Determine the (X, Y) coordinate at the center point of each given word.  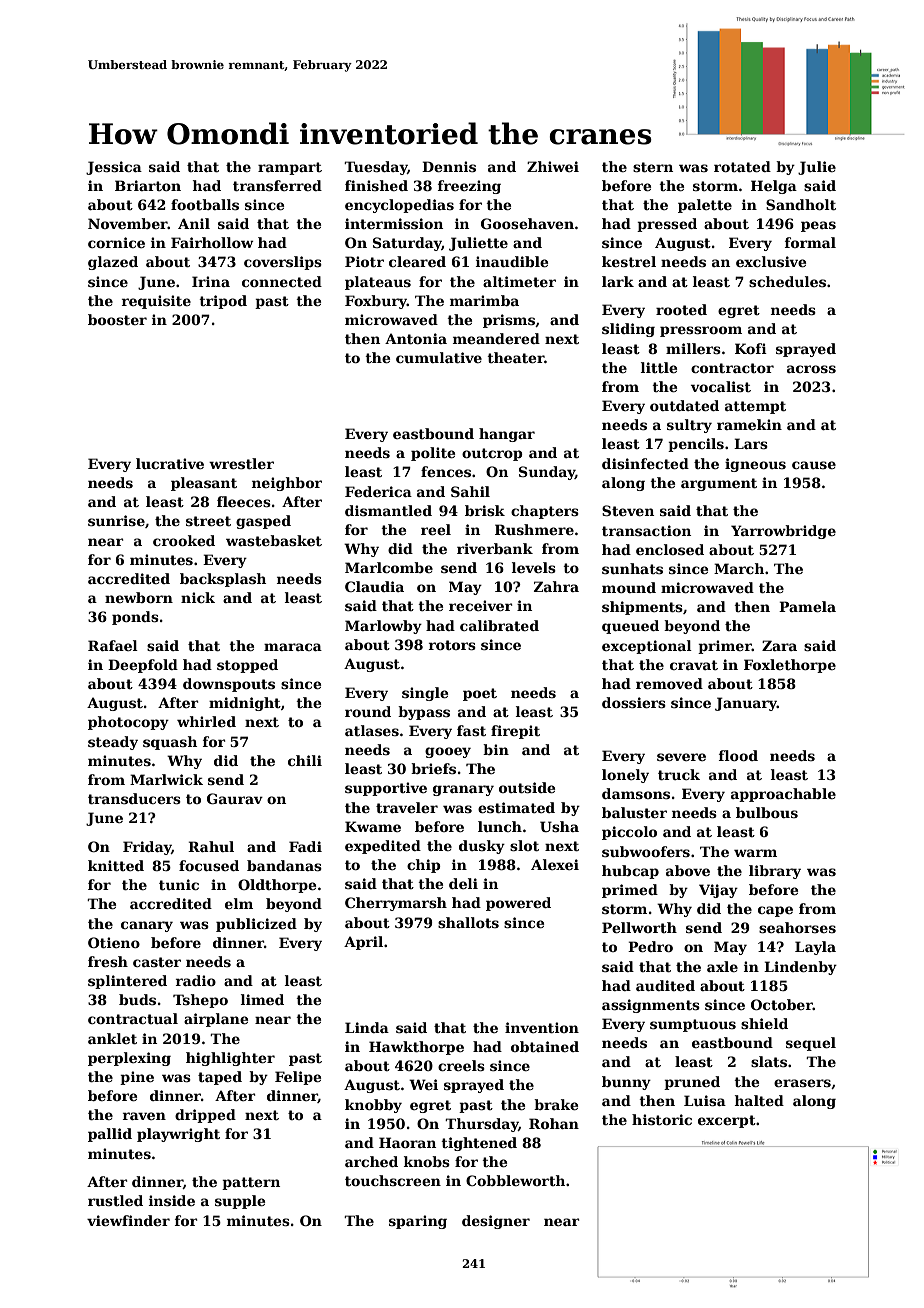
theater (516, 357)
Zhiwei (553, 166)
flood (738, 755)
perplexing (129, 1059)
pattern (251, 1183)
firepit (515, 732)
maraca (293, 647)
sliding (628, 330)
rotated (742, 166)
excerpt (727, 1121)
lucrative (170, 463)
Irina (211, 281)
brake (556, 1104)
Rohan (554, 1123)
